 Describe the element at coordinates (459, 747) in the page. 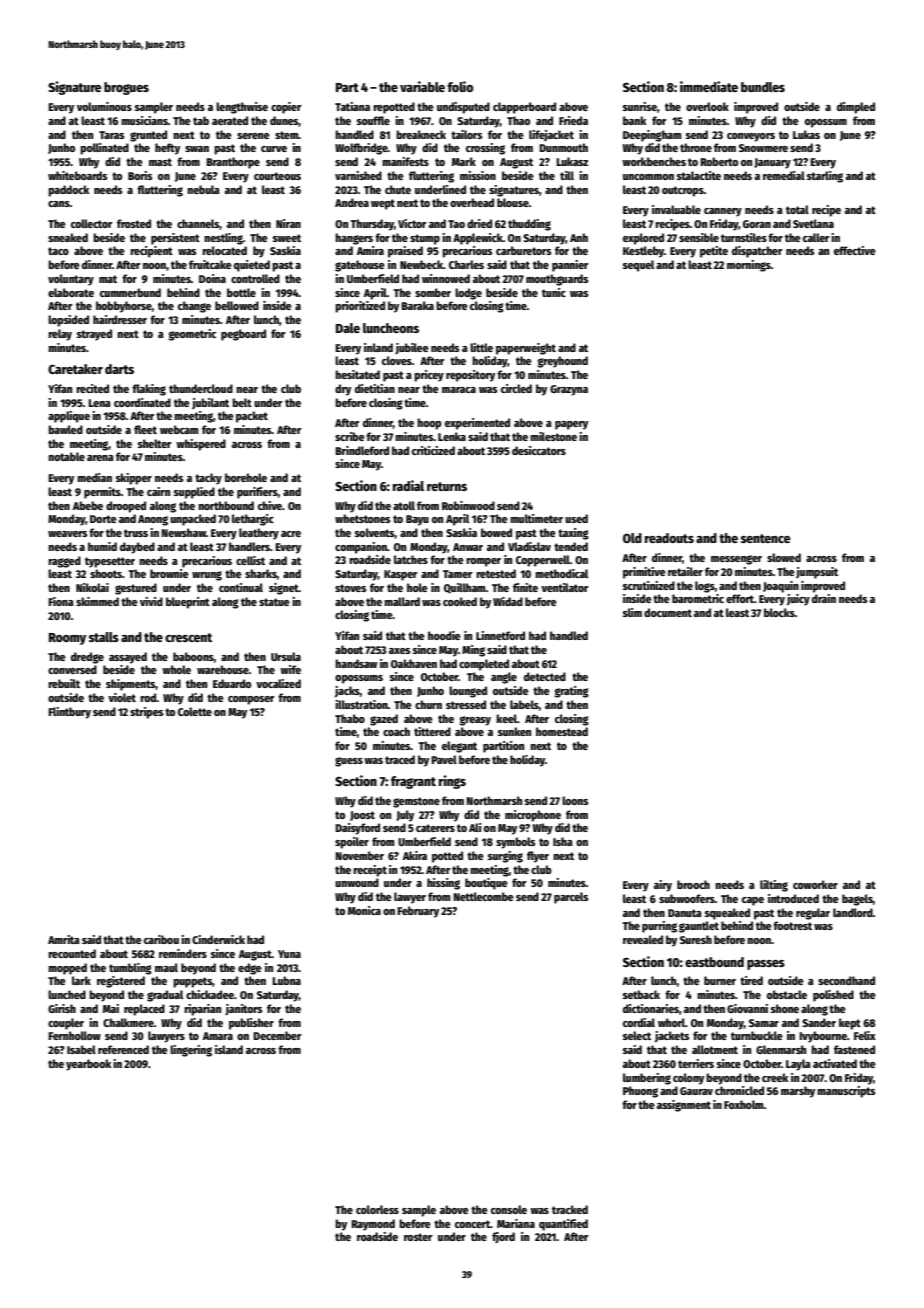

I see `elegant` at that location.
